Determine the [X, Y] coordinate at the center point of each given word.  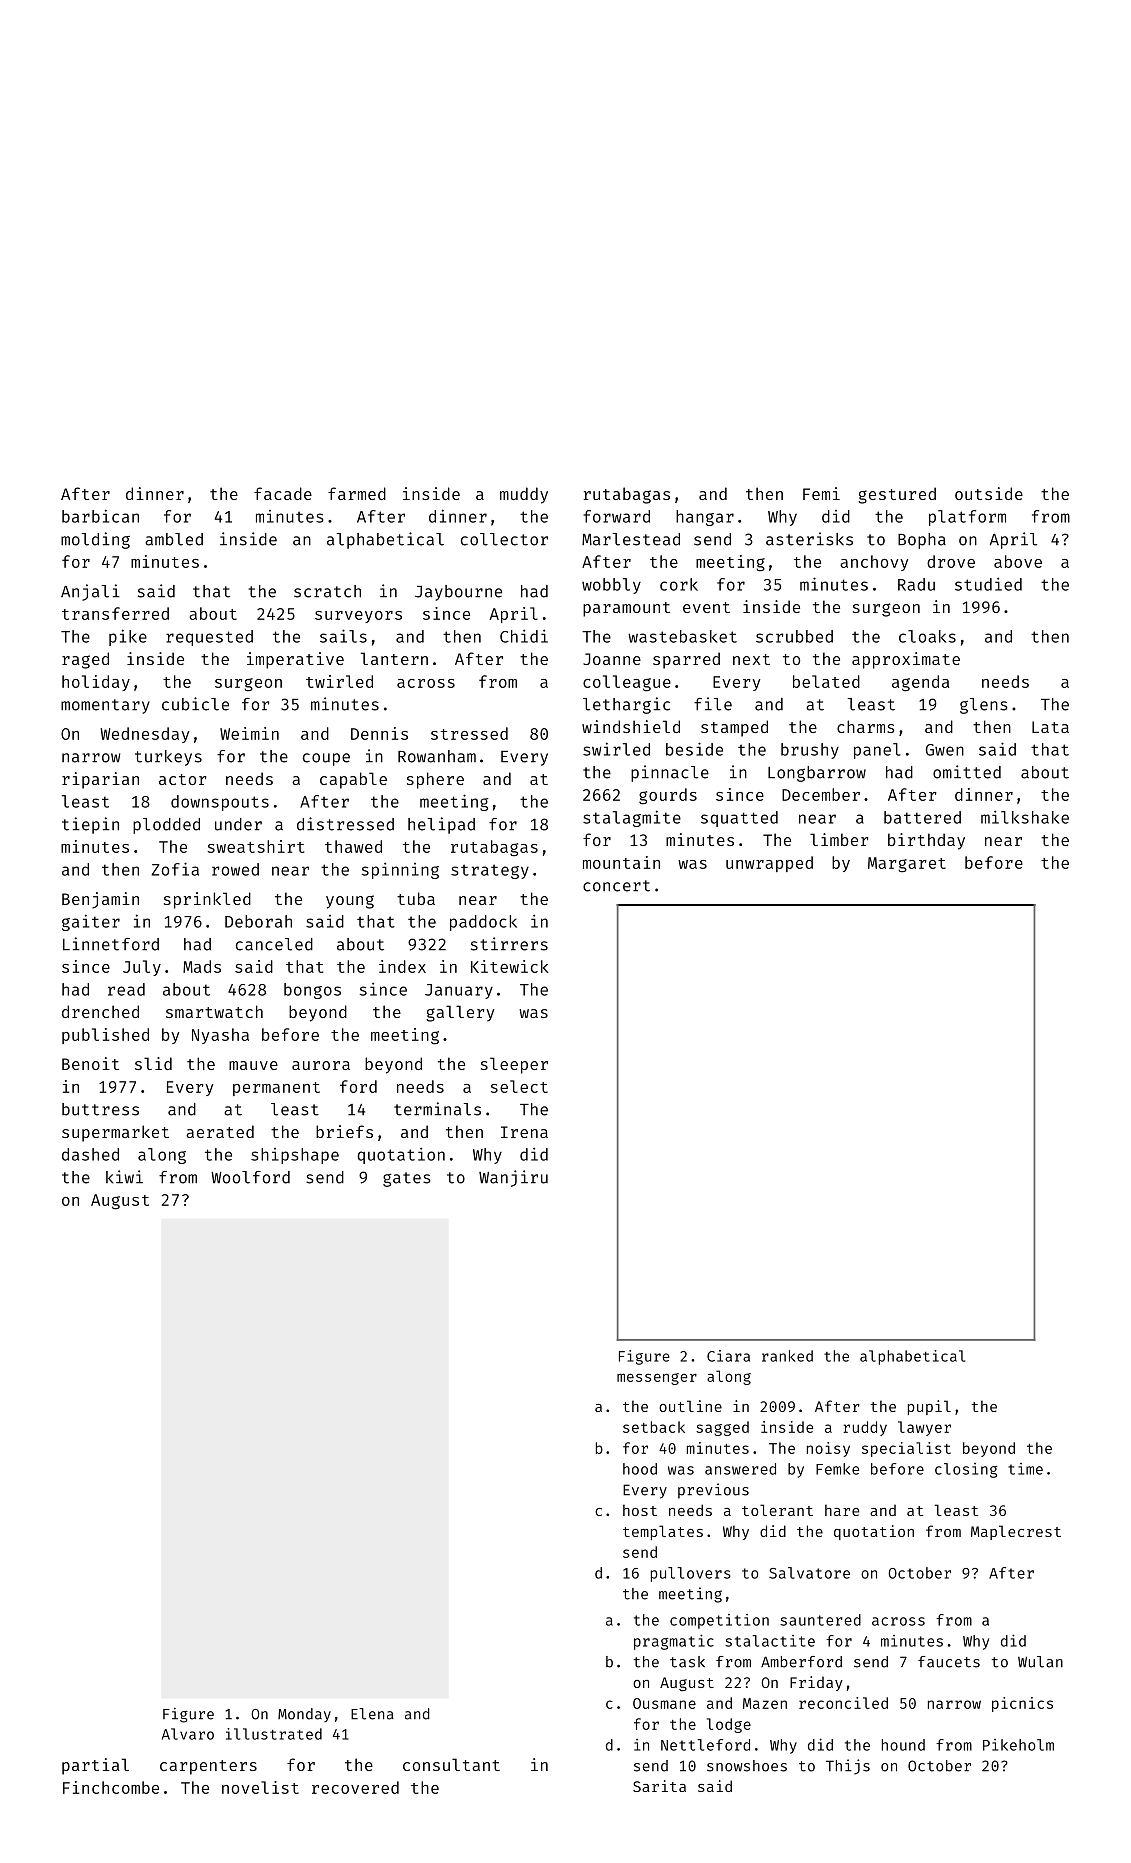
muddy [524, 495]
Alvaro [188, 1734]
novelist [260, 1787]
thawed [353, 846]
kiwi [124, 1177]
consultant [451, 1764]
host [640, 1510]
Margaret [907, 865]
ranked [787, 1356]
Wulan [1040, 1662]
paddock [483, 923]
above [1018, 561]
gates [407, 1179]
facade [283, 493]
